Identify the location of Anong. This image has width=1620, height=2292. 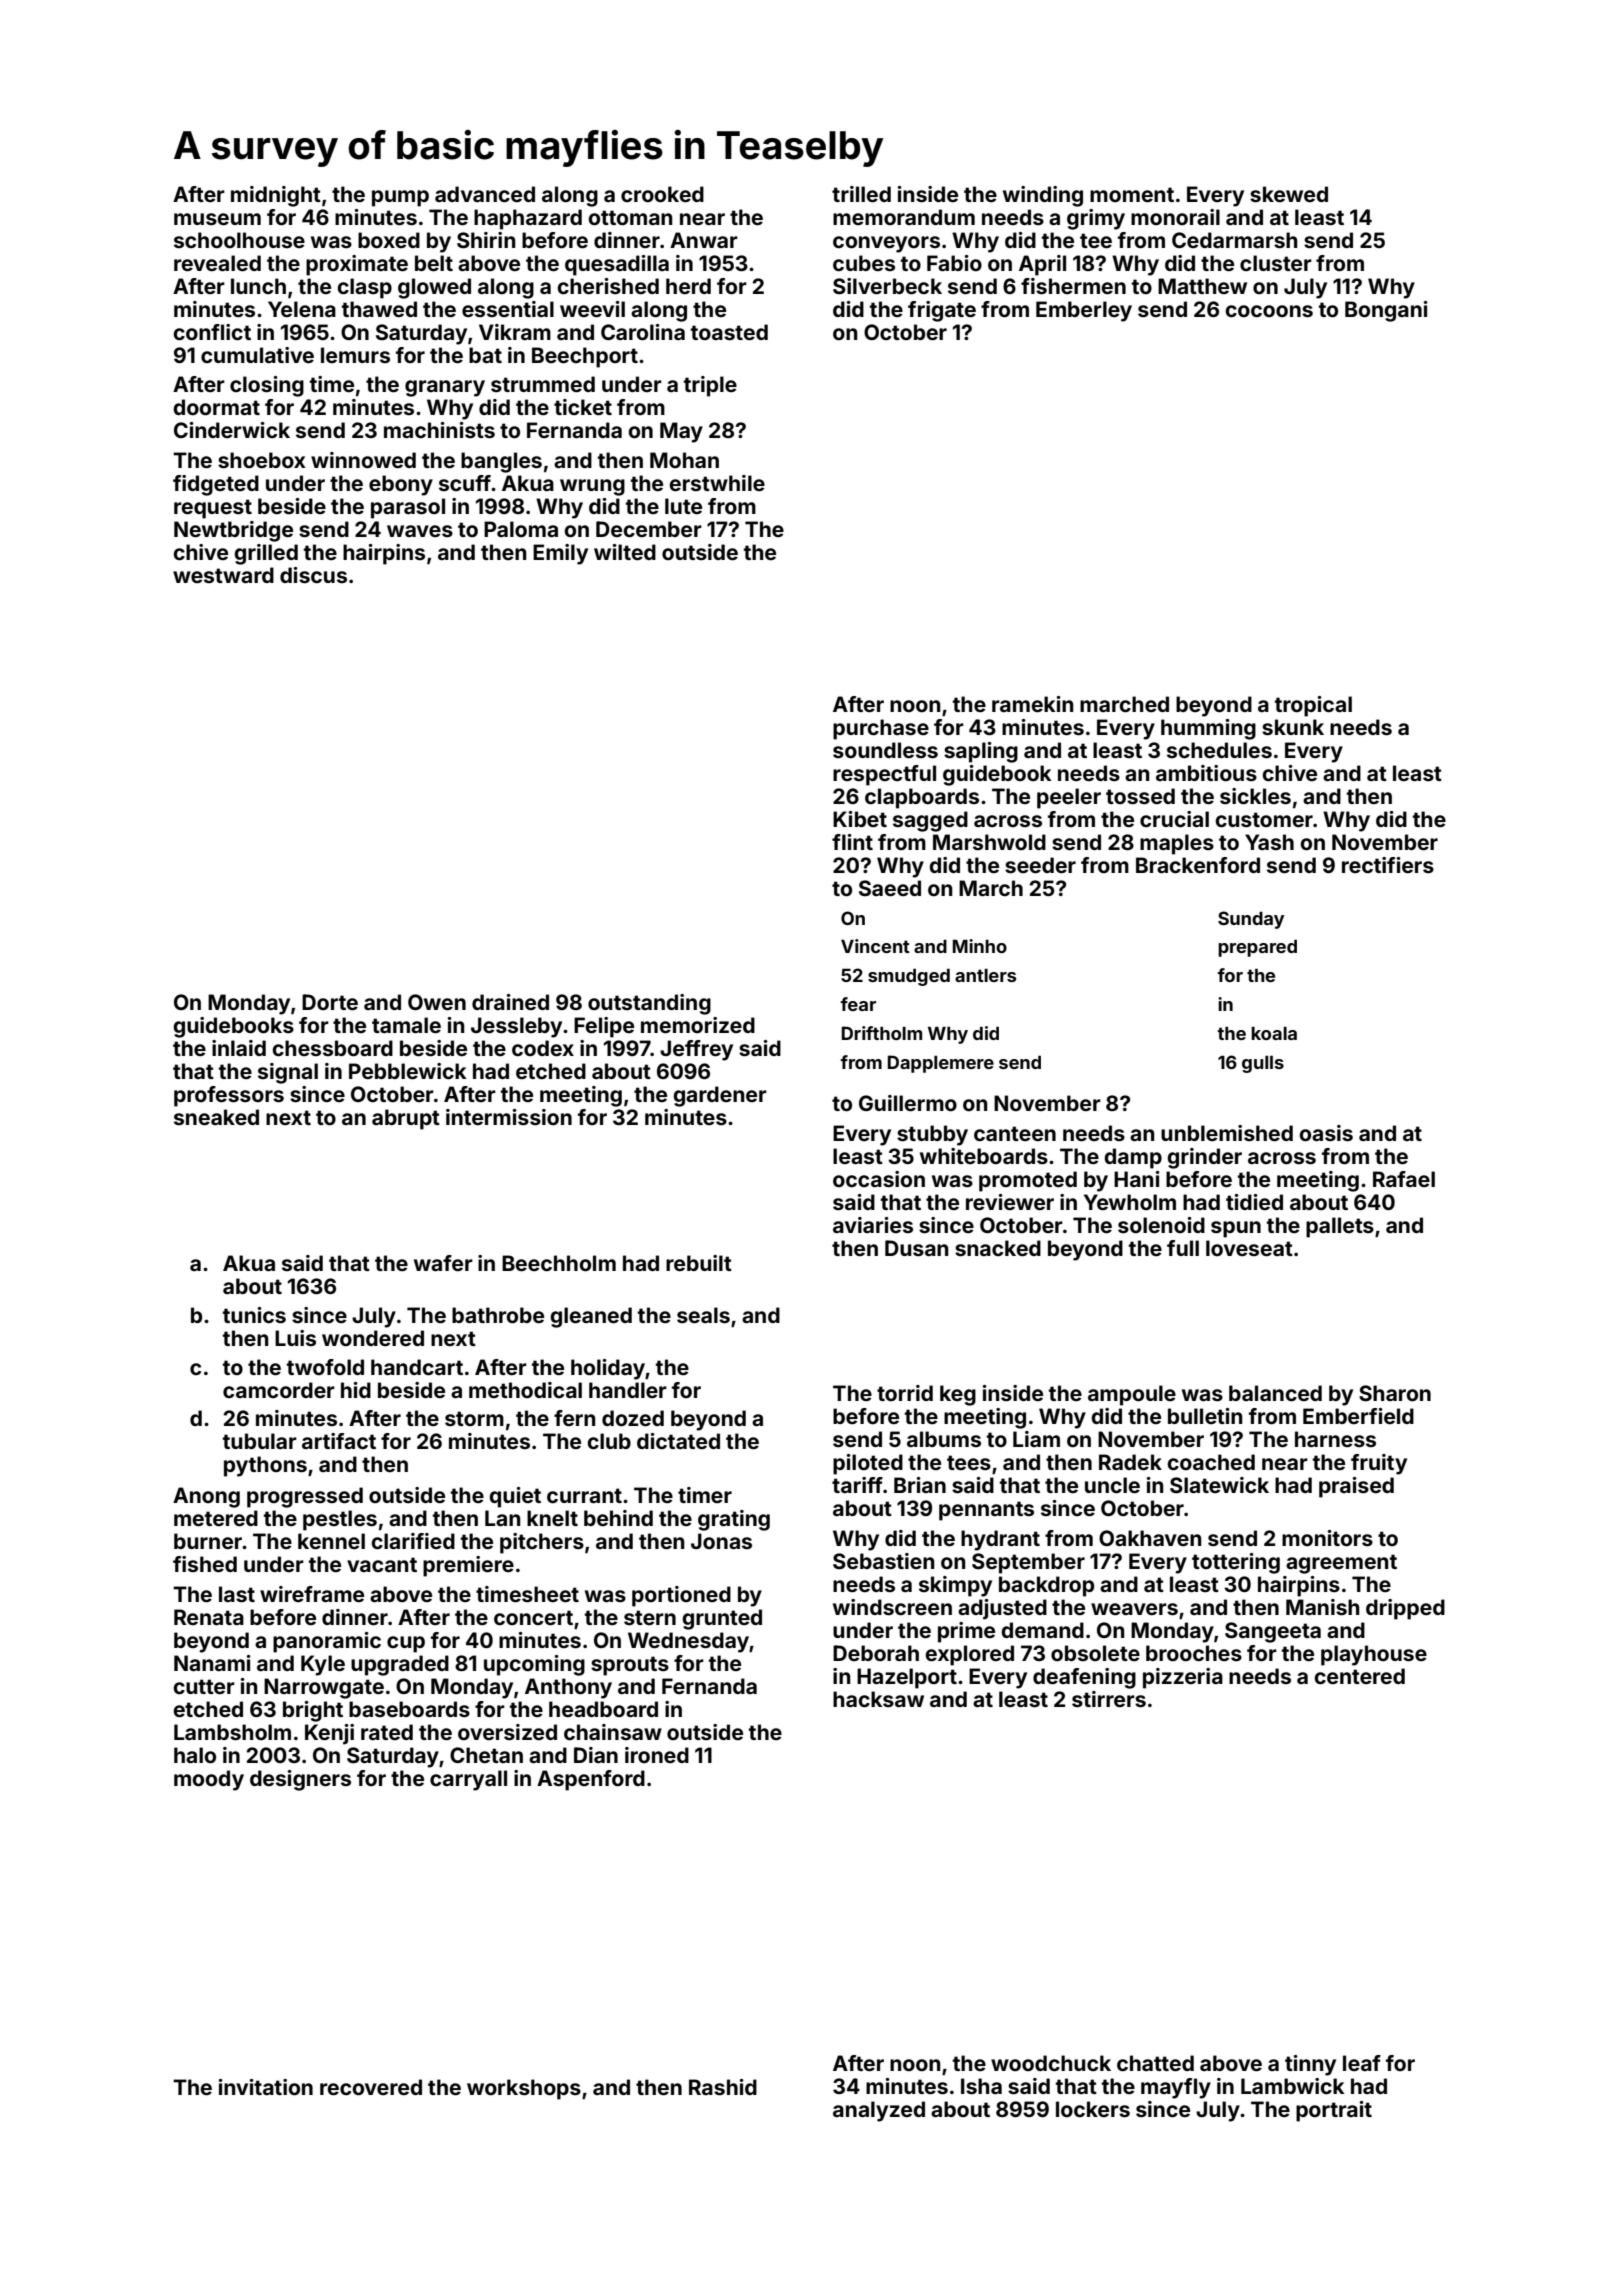
(206, 1497).
